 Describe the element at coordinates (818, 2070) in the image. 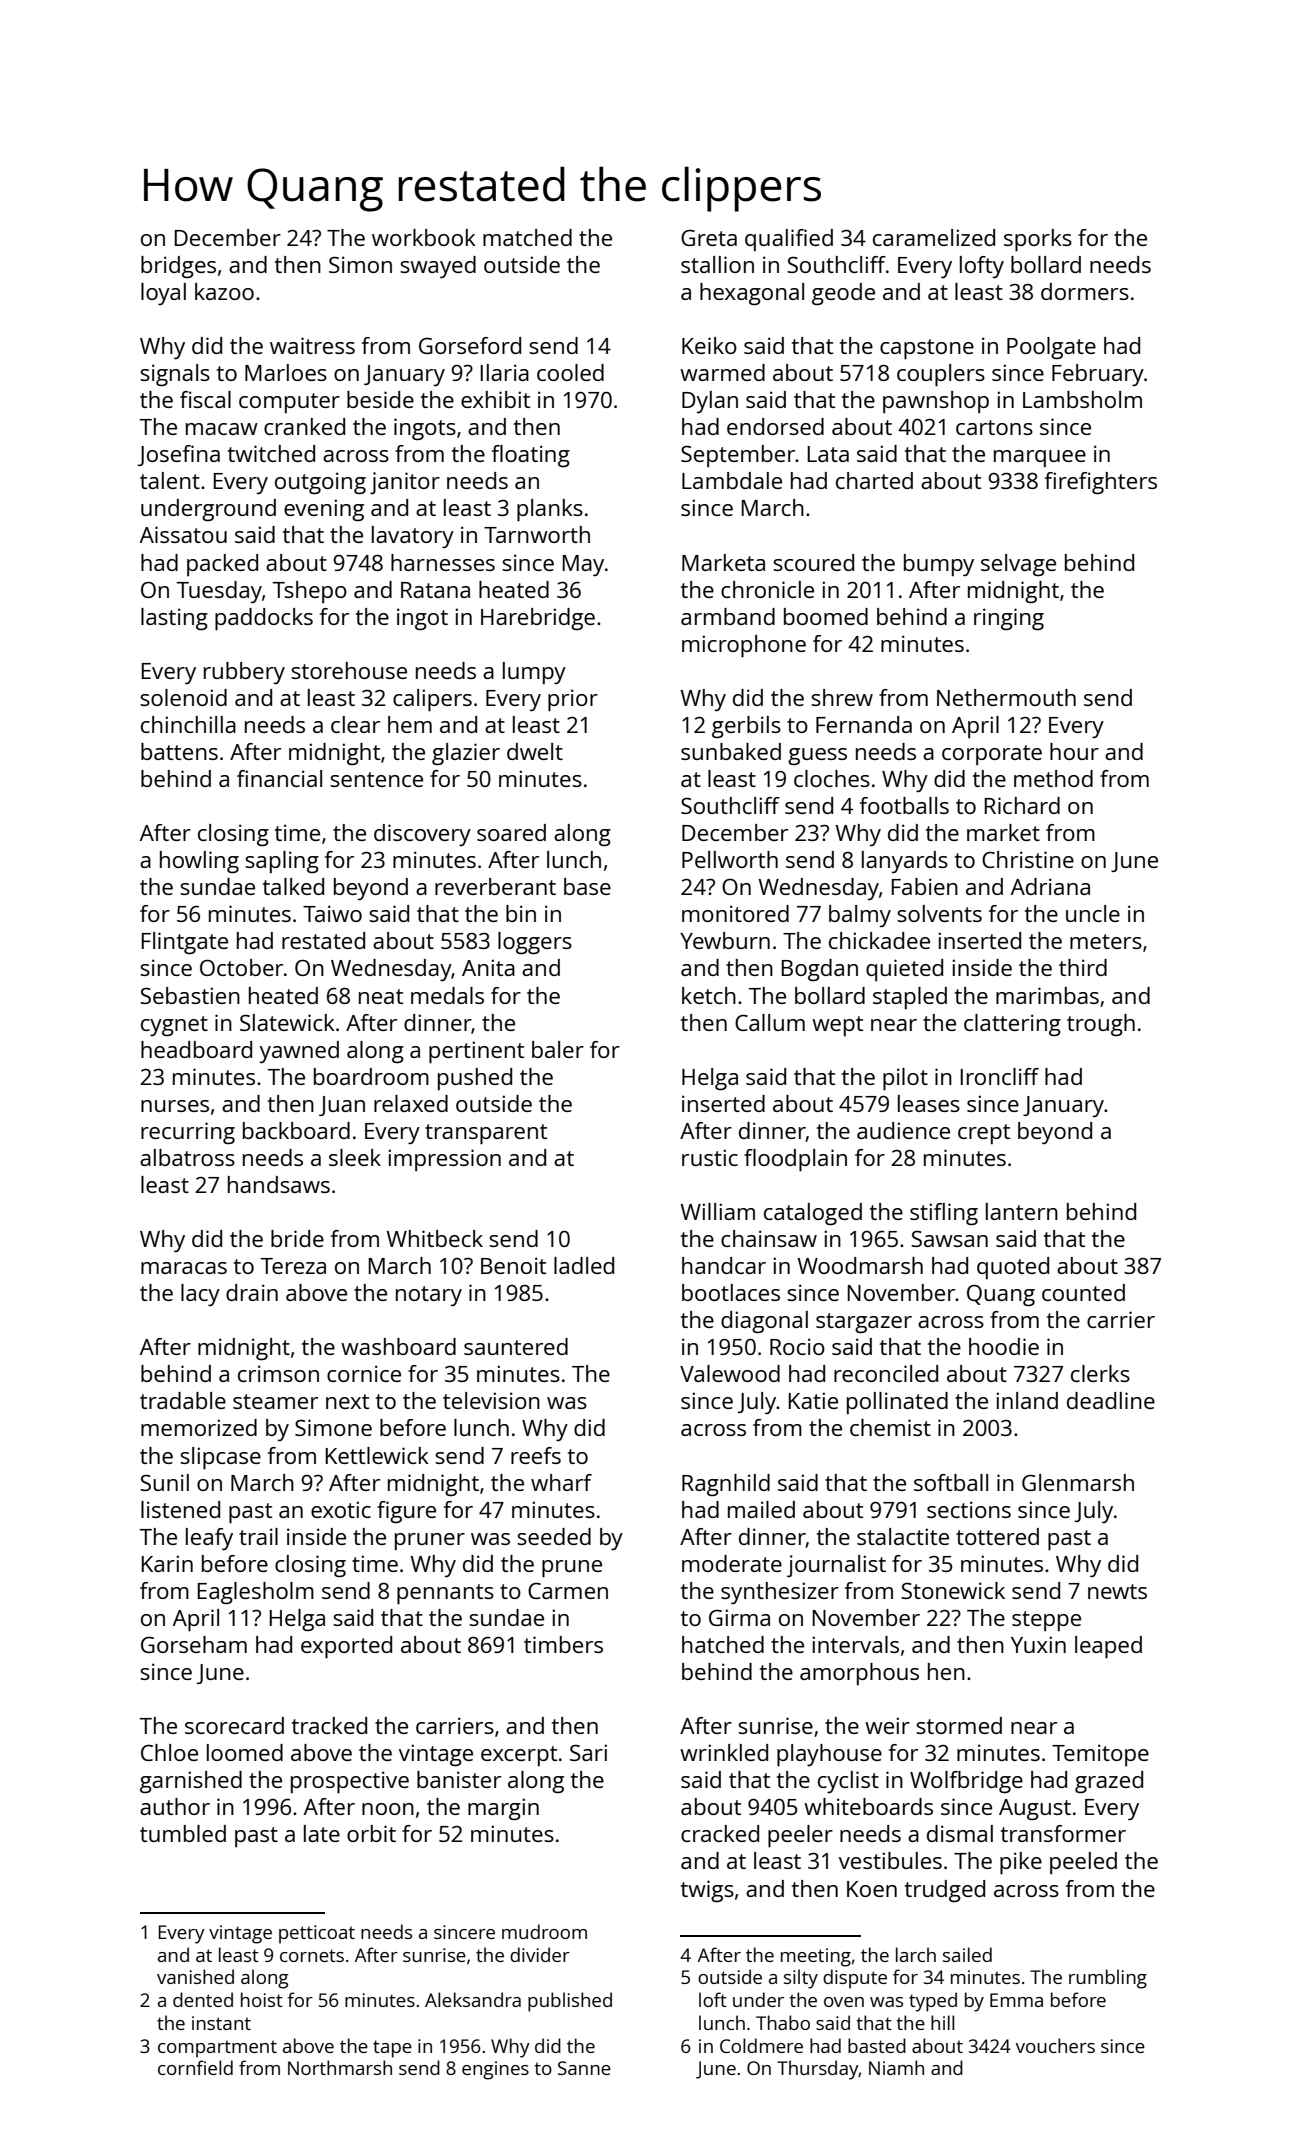

I see `Thursday` at that location.
